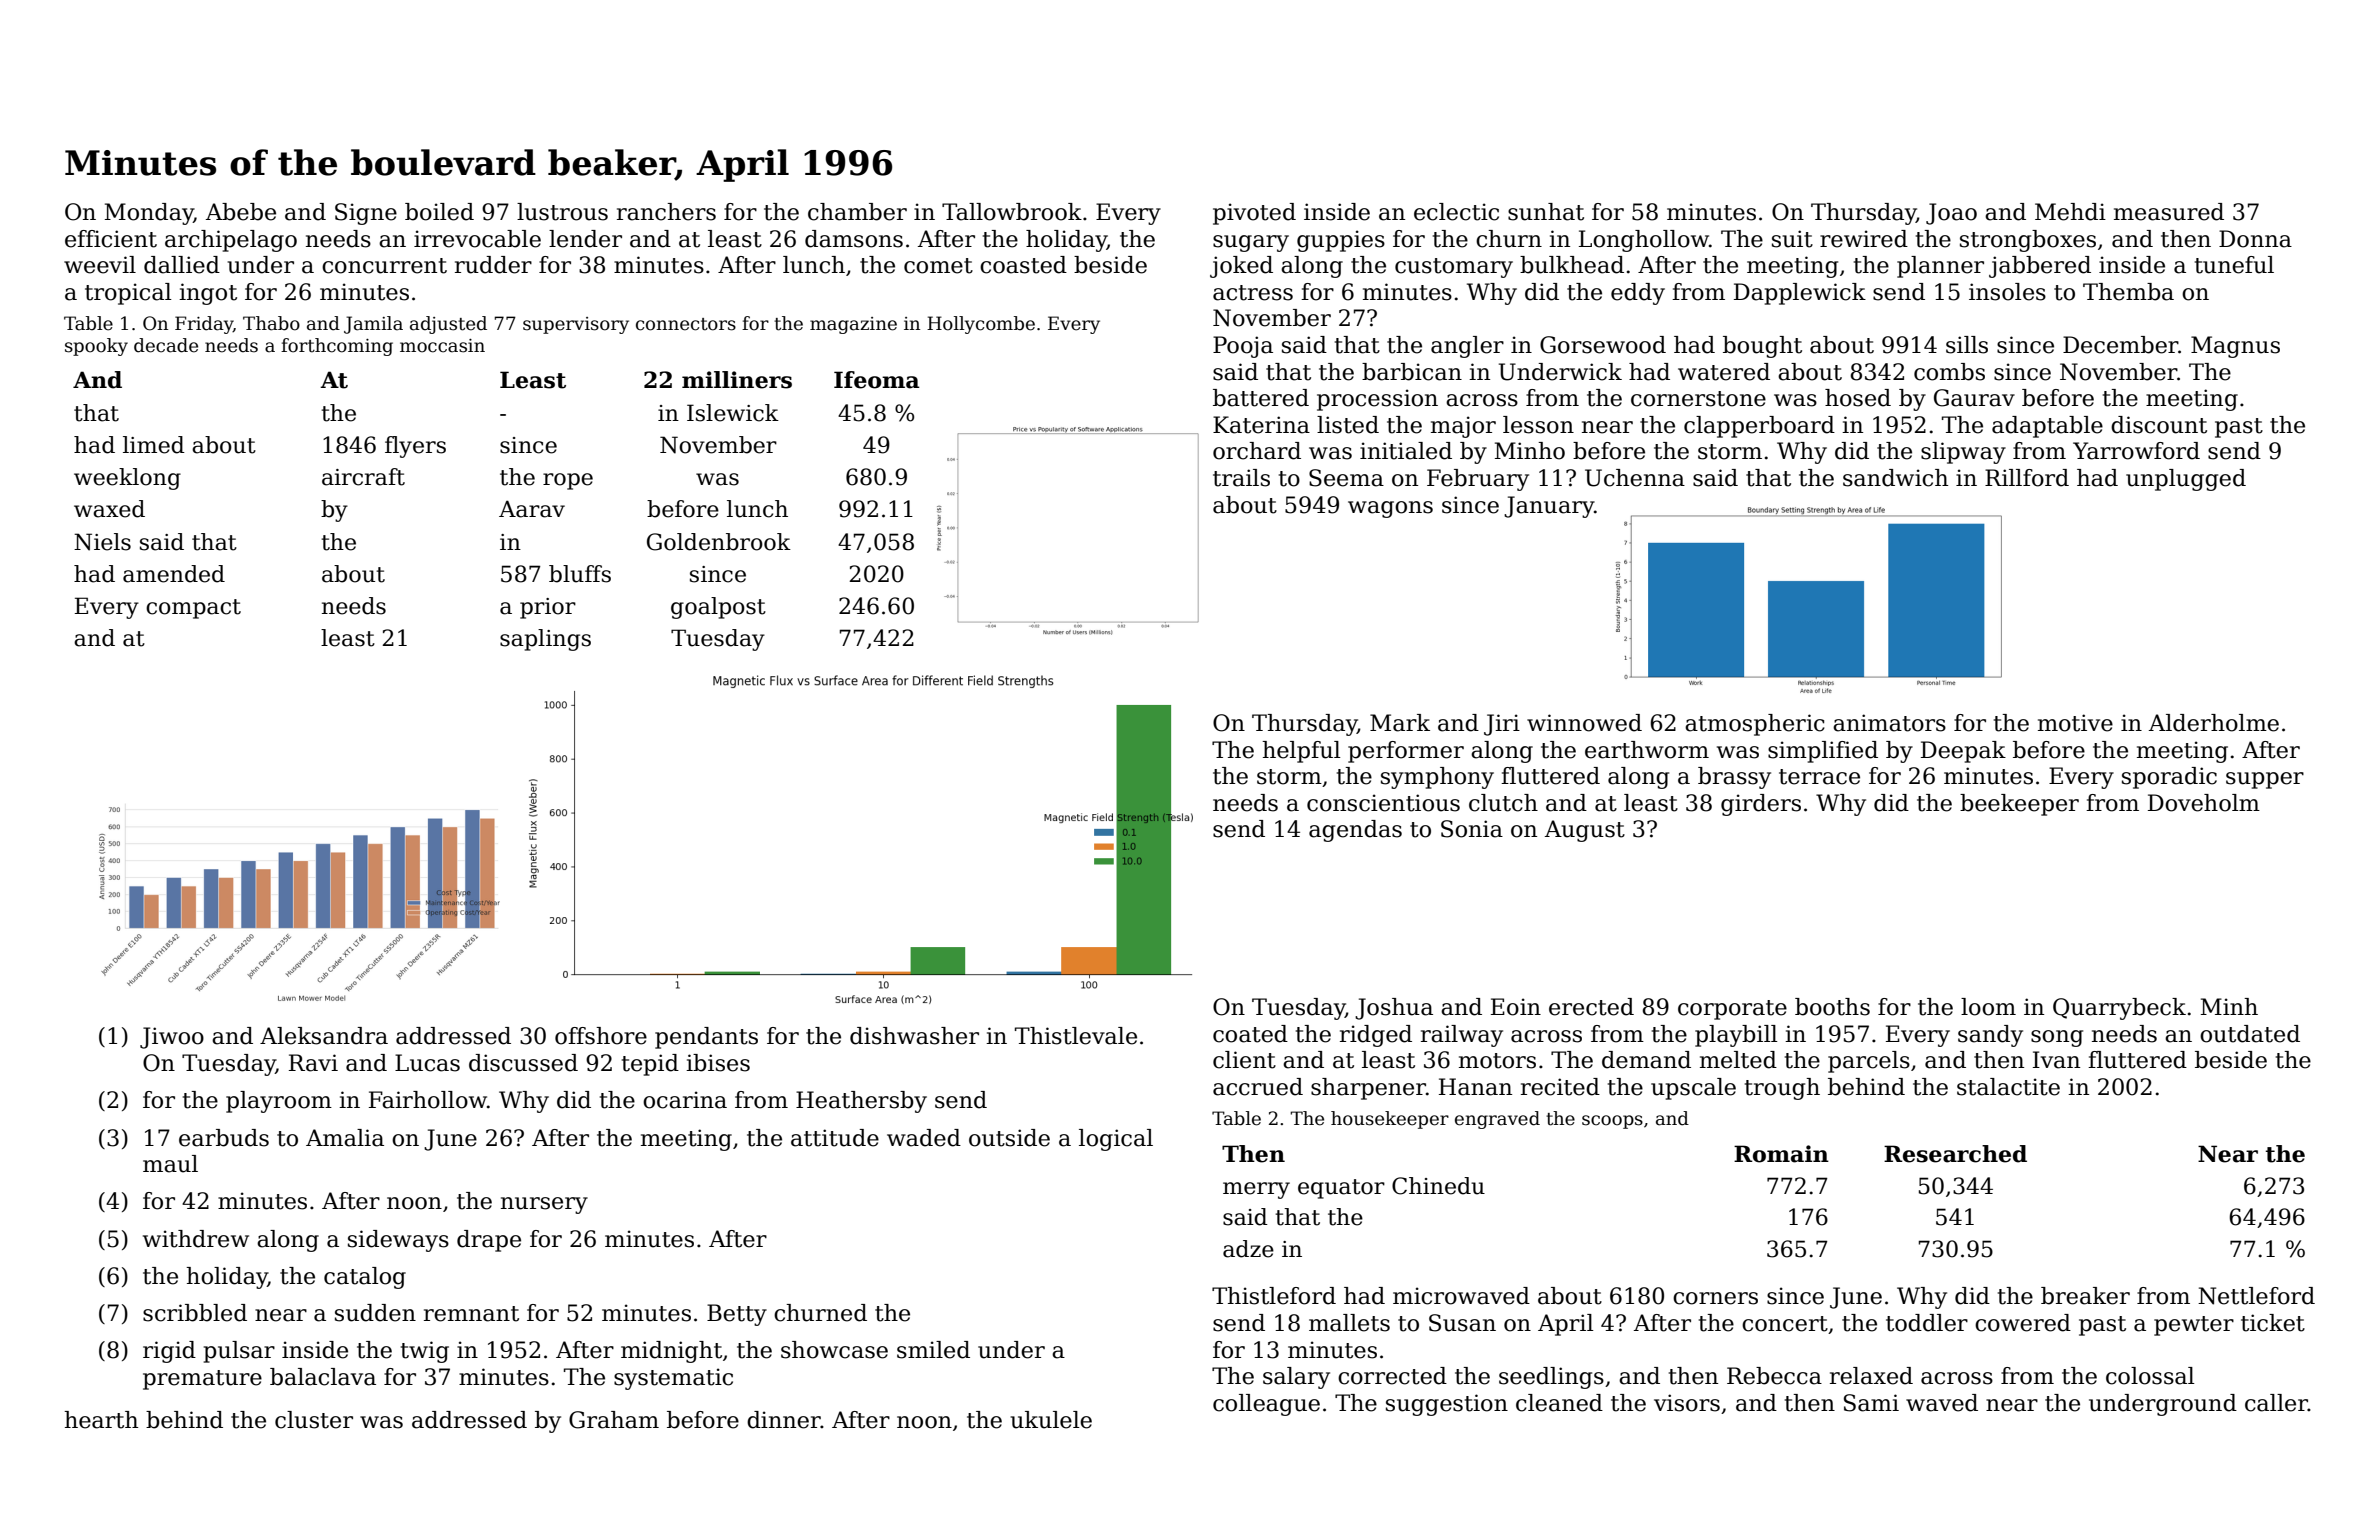 Image resolution: width=2380 pixels, height=1540 pixels. I want to click on corporate, so click(1732, 1010).
